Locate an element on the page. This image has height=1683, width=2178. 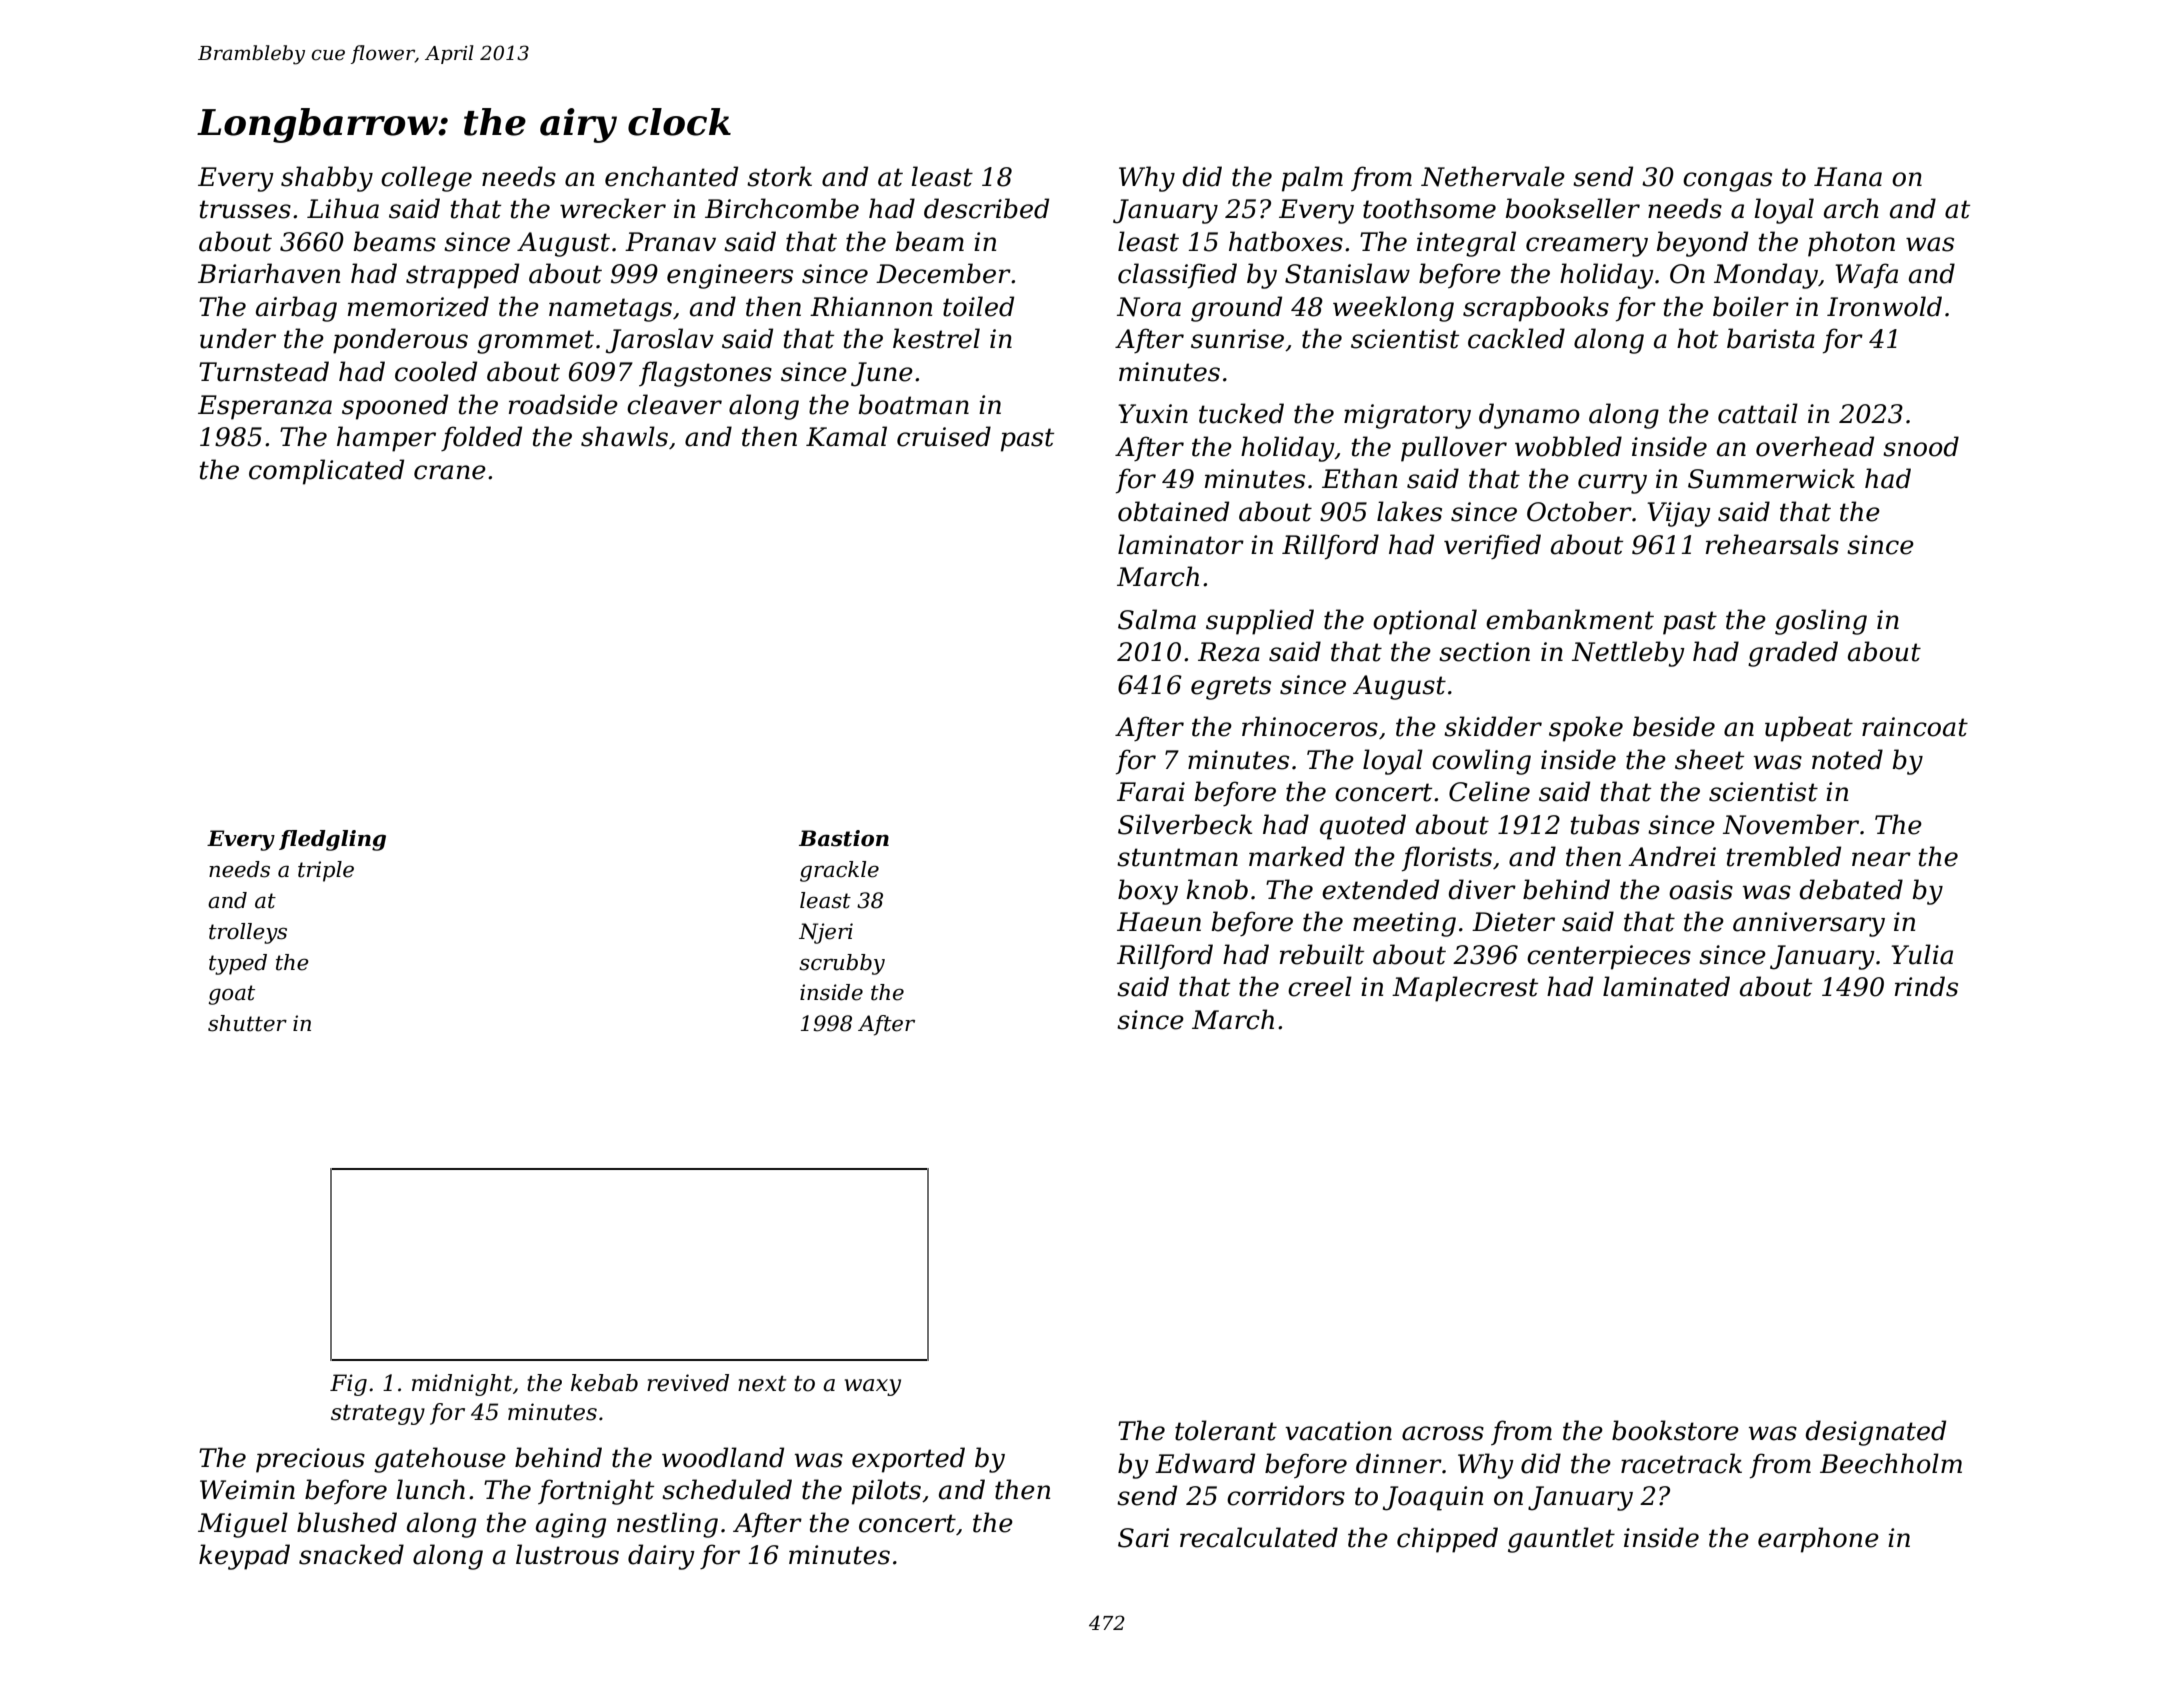
snood is located at coordinates (1921, 446).
